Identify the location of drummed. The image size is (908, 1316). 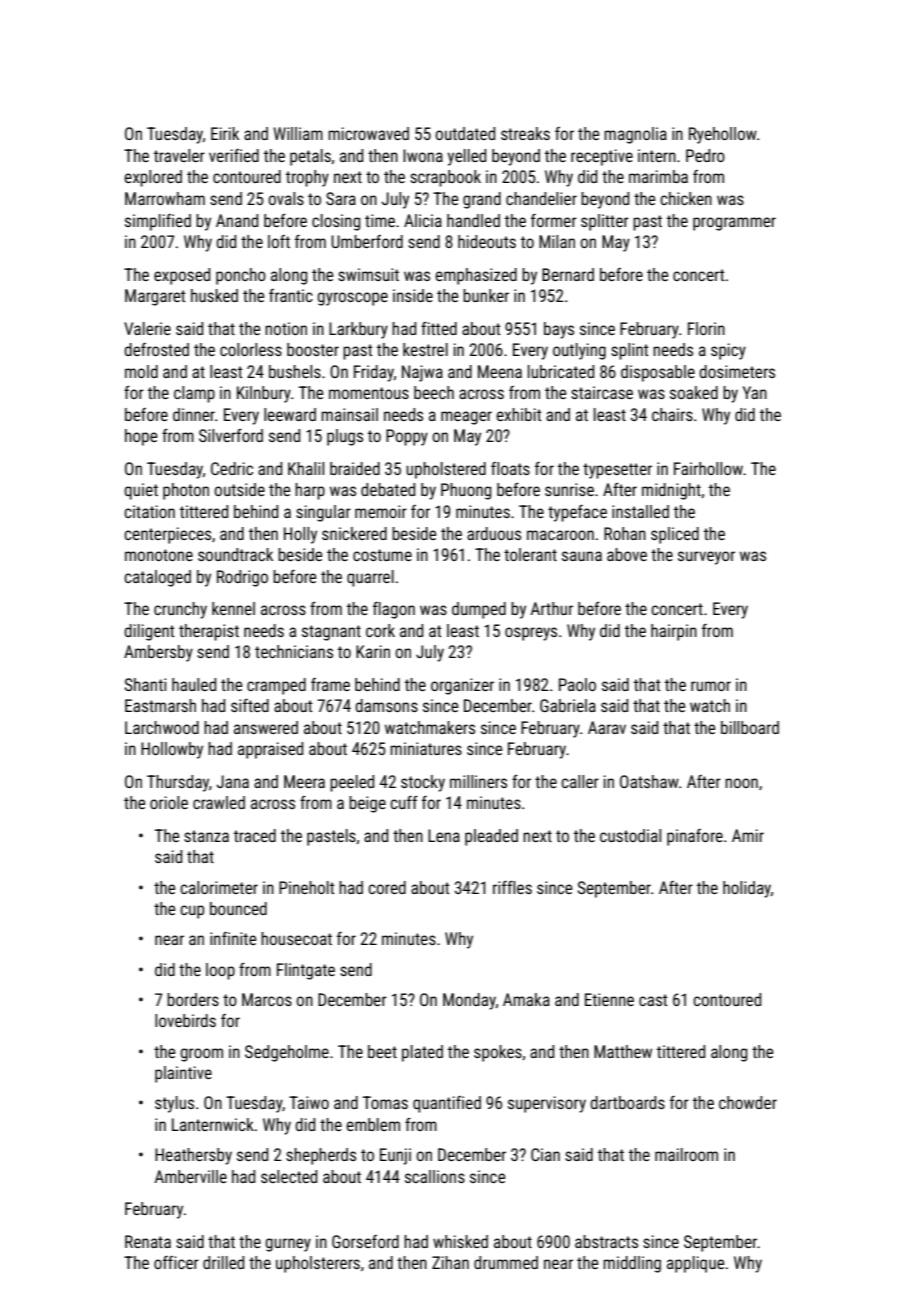
(506, 1262).
